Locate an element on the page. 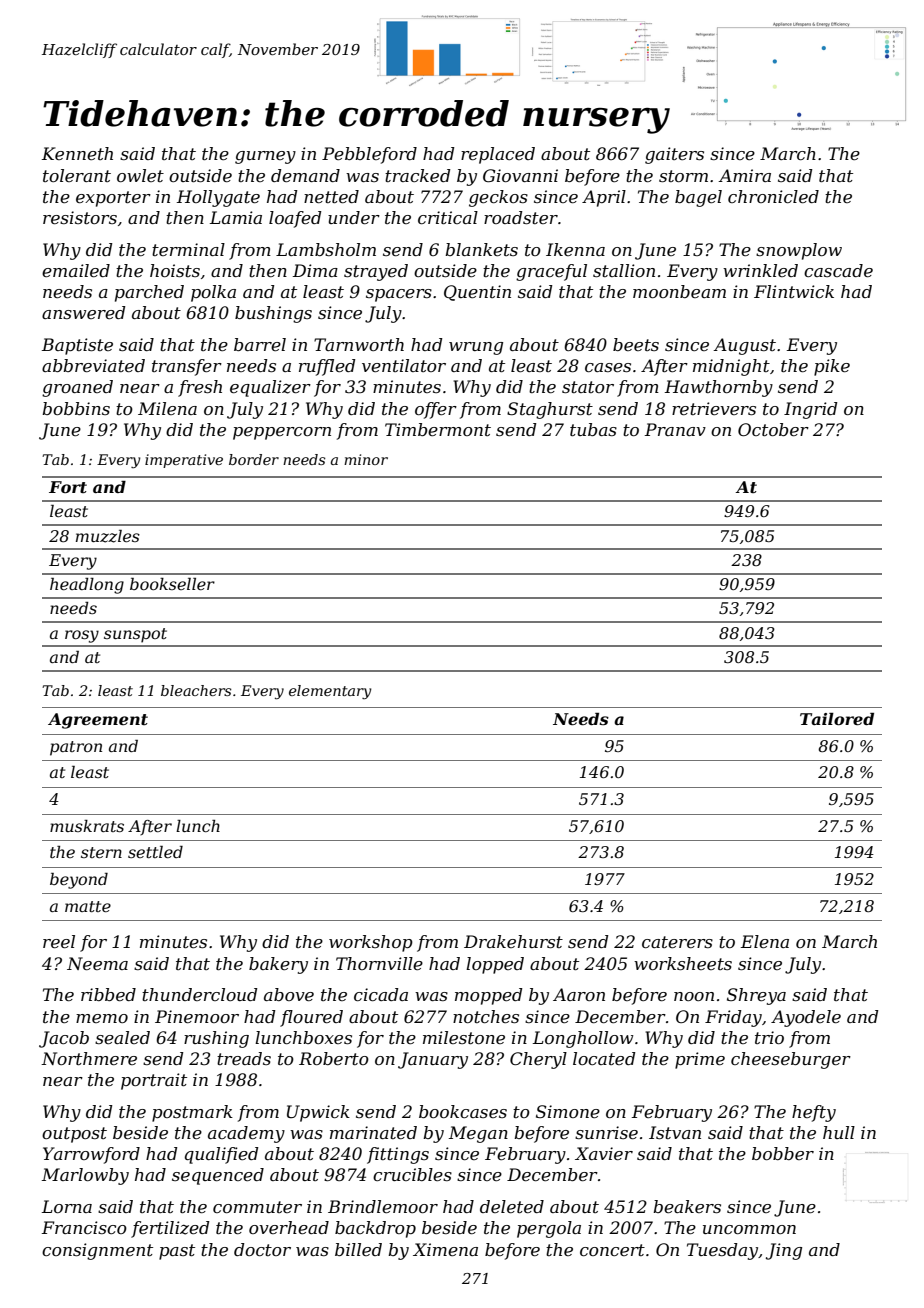 The height and width of the page is (1308, 924). floured is located at coordinates (311, 1018).
